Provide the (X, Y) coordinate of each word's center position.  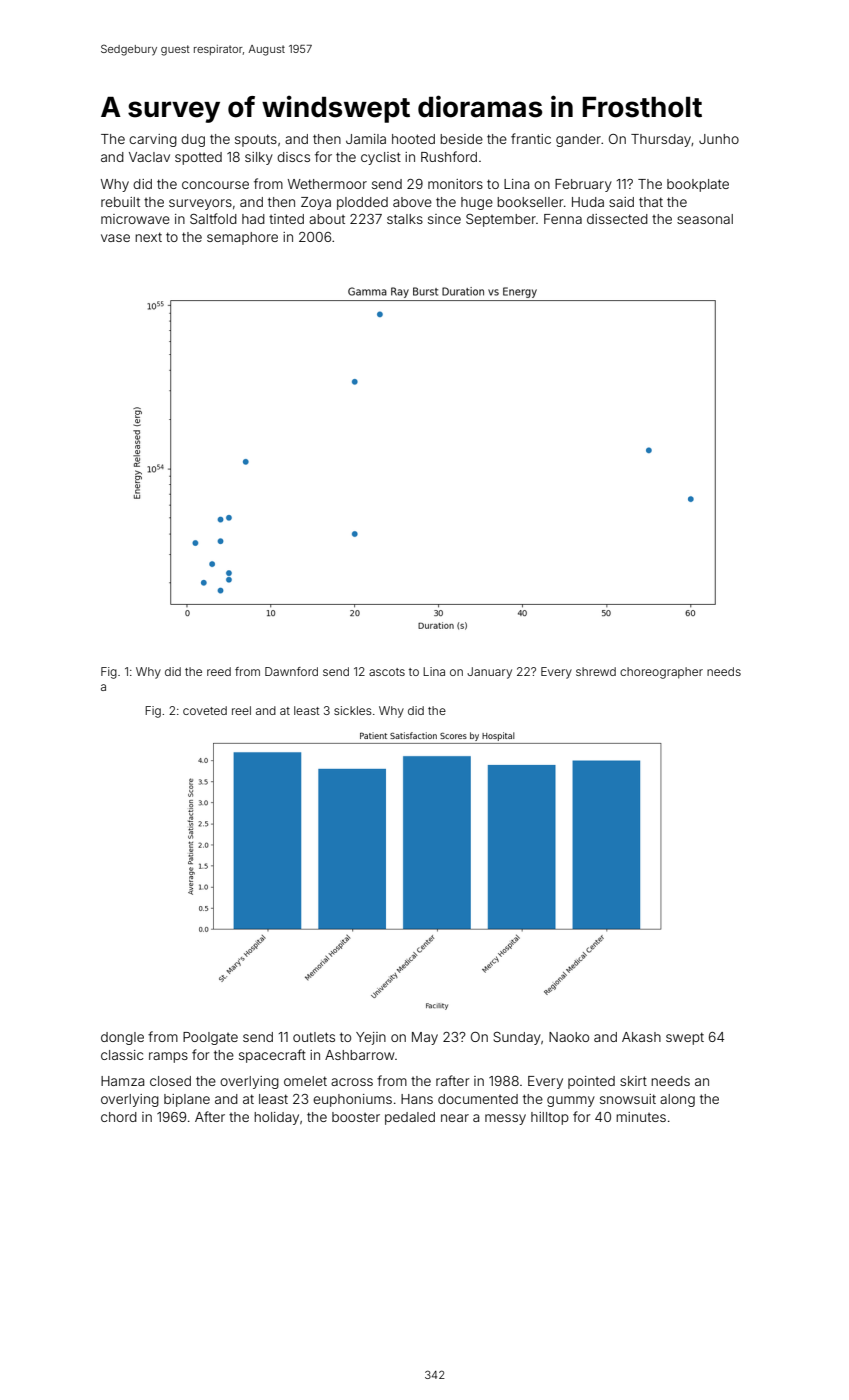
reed (219, 671)
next (148, 237)
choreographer (661, 673)
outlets (314, 1037)
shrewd (596, 671)
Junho (719, 139)
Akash (641, 1037)
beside (461, 139)
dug (193, 140)
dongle (122, 1038)
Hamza (122, 1081)
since (444, 219)
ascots (387, 672)
